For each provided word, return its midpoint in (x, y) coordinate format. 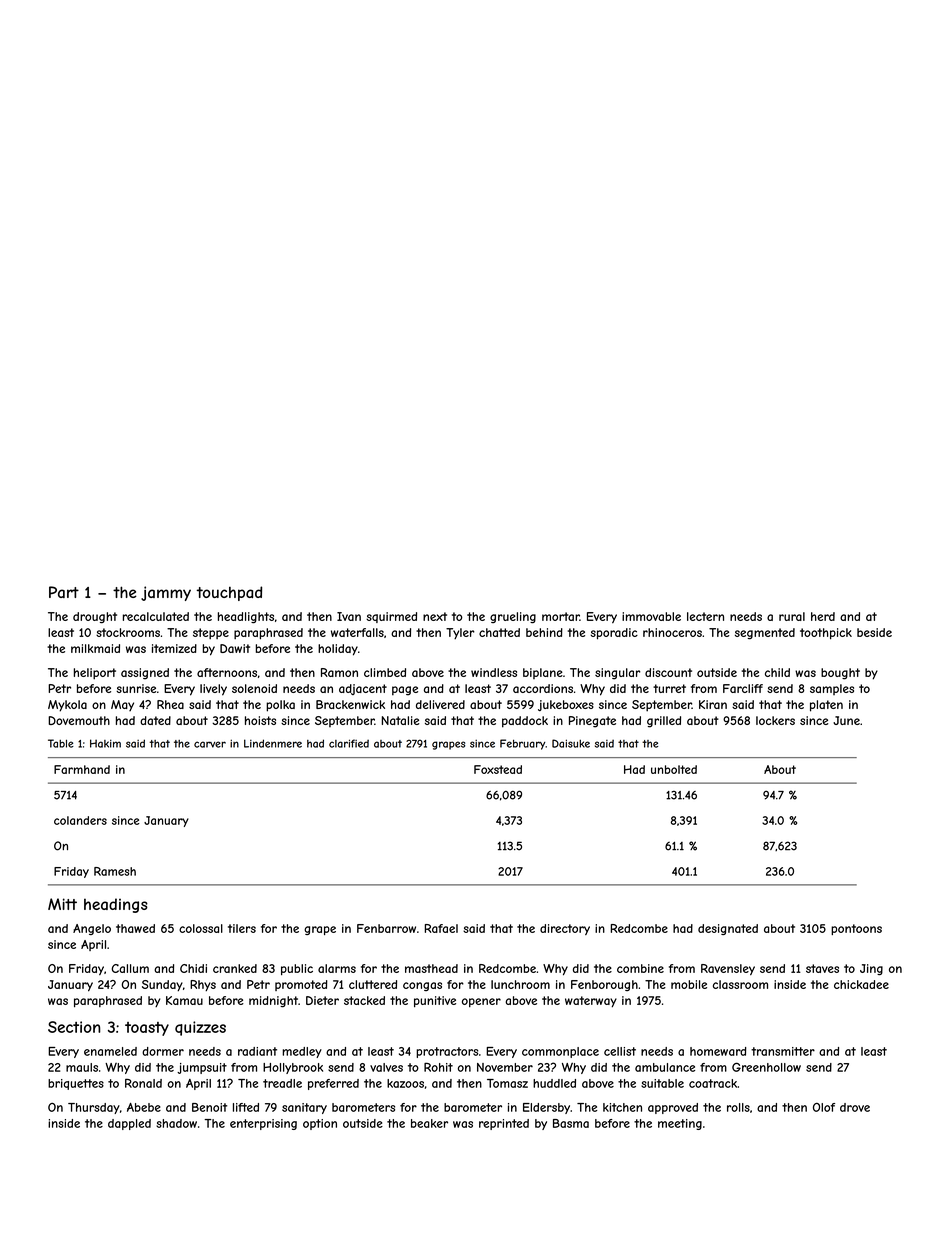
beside (874, 632)
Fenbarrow (386, 928)
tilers (242, 928)
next (435, 616)
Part (64, 592)
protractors (447, 1052)
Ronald (143, 1083)
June (846, 720)
